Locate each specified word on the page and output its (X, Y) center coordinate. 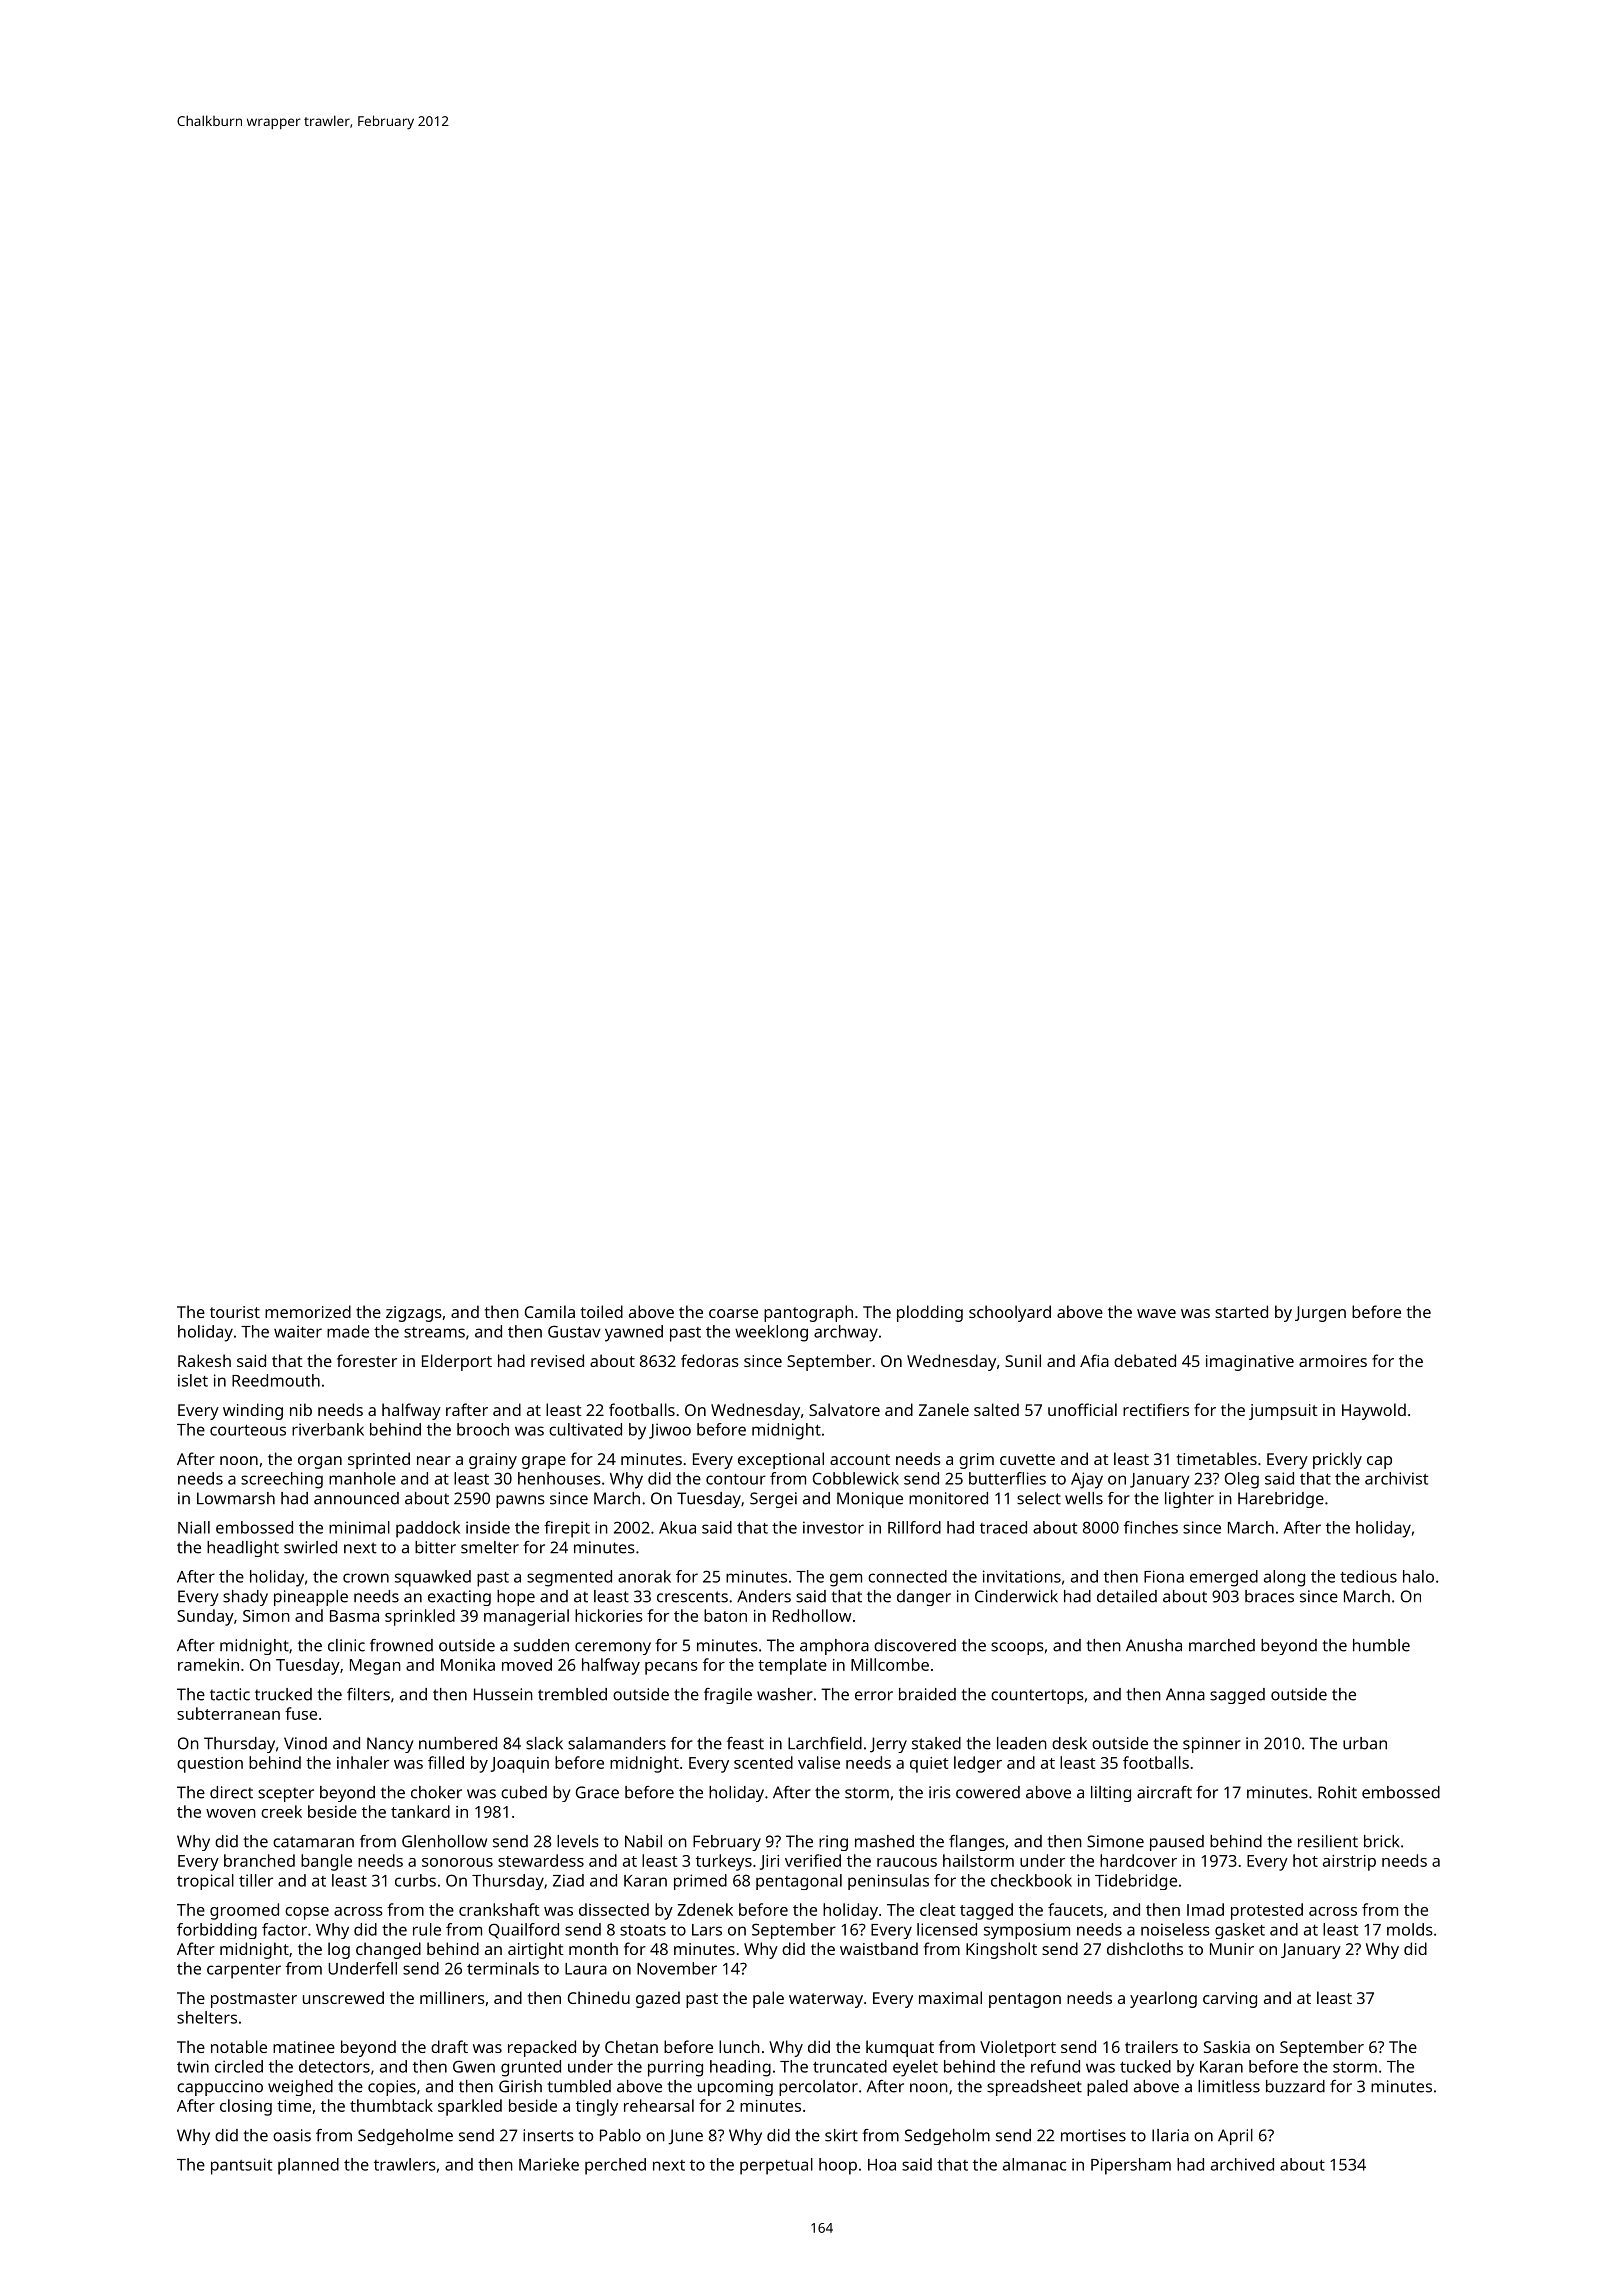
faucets (1075, 1909)
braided (927, 1694)
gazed (658, 1999)
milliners (452, 1997)
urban (1365, 1743)
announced (356, 1498)
